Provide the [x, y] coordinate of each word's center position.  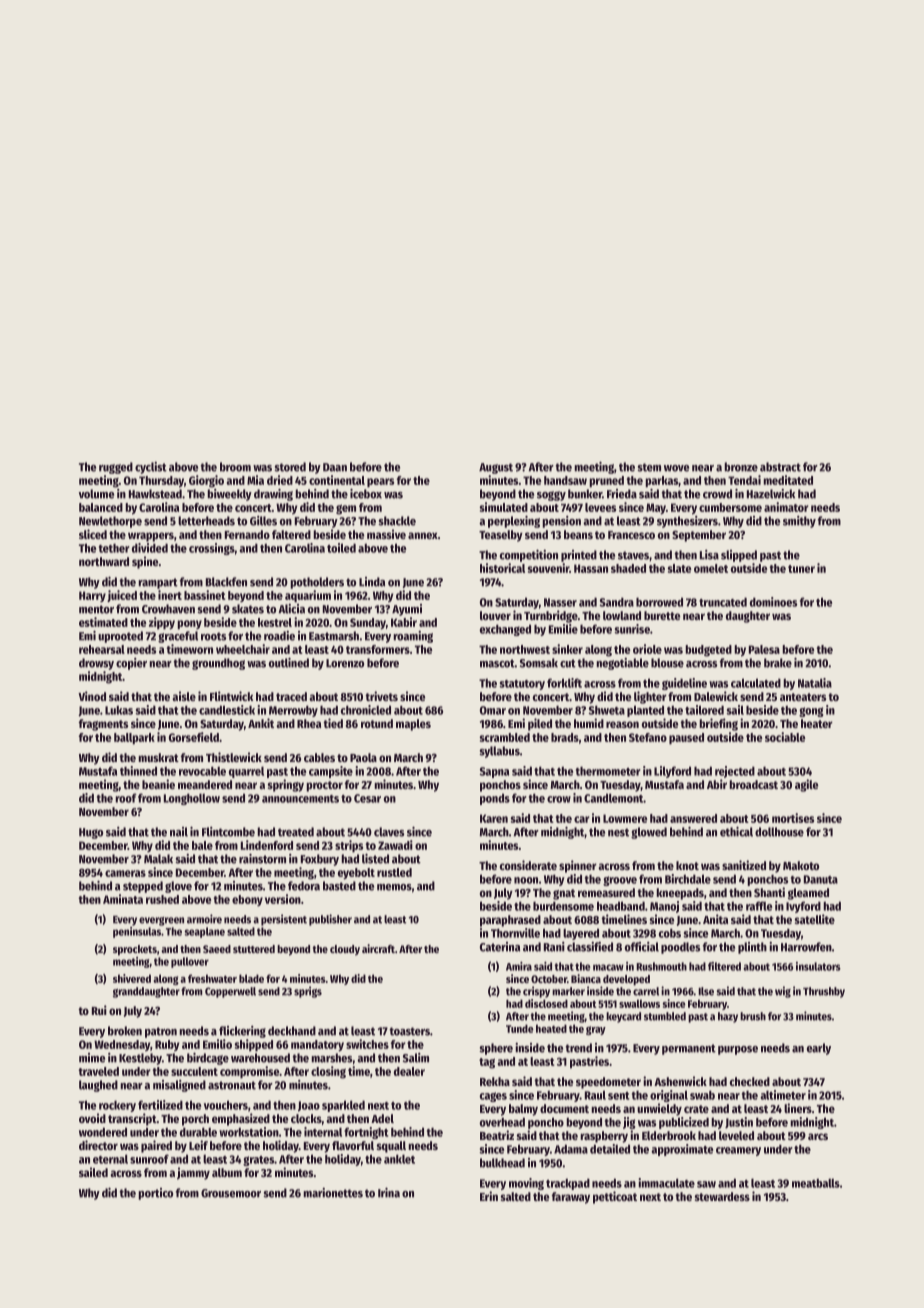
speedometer [608, 1083]
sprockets [135, 950]
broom [235, 467]
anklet [399, 1159]
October [549, 979]
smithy [799, 522]
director [98, 1145]
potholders [317, 583]
